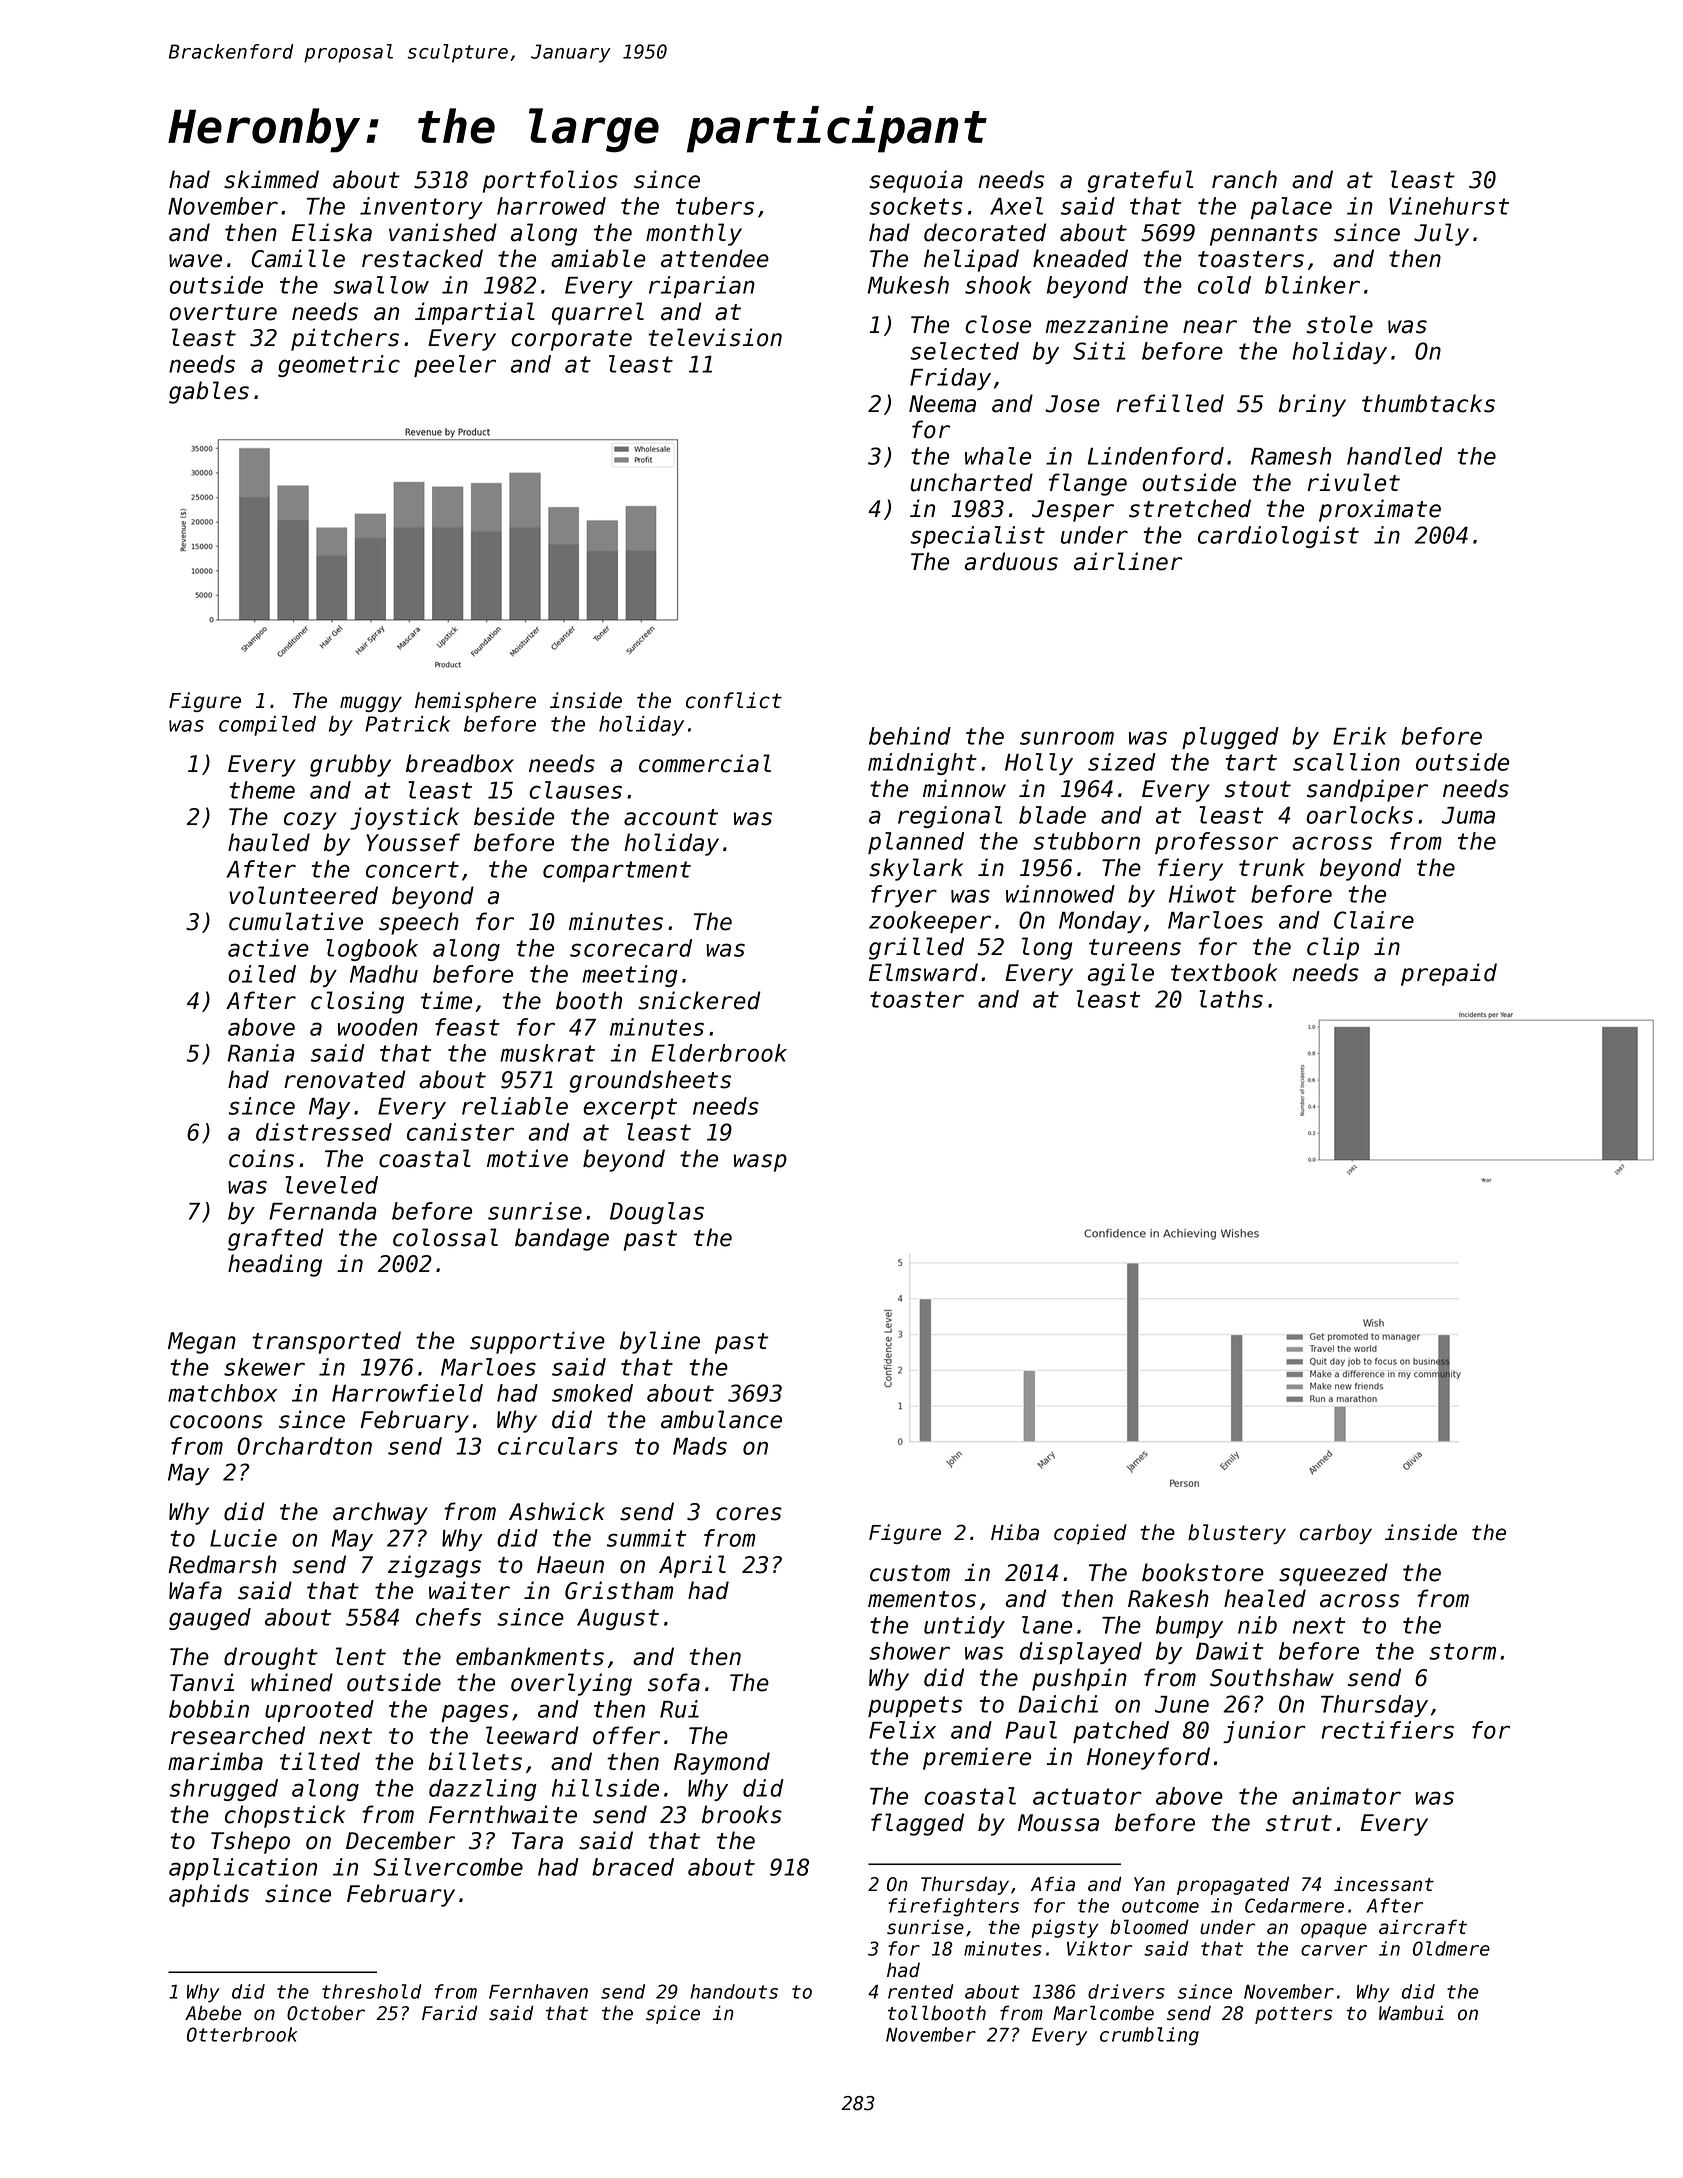 The image size is (1683, 2178). What do you see at coordinates (1203, 1572) in the image?
I see `bookstore` at bounding box center [1203, 1572].
